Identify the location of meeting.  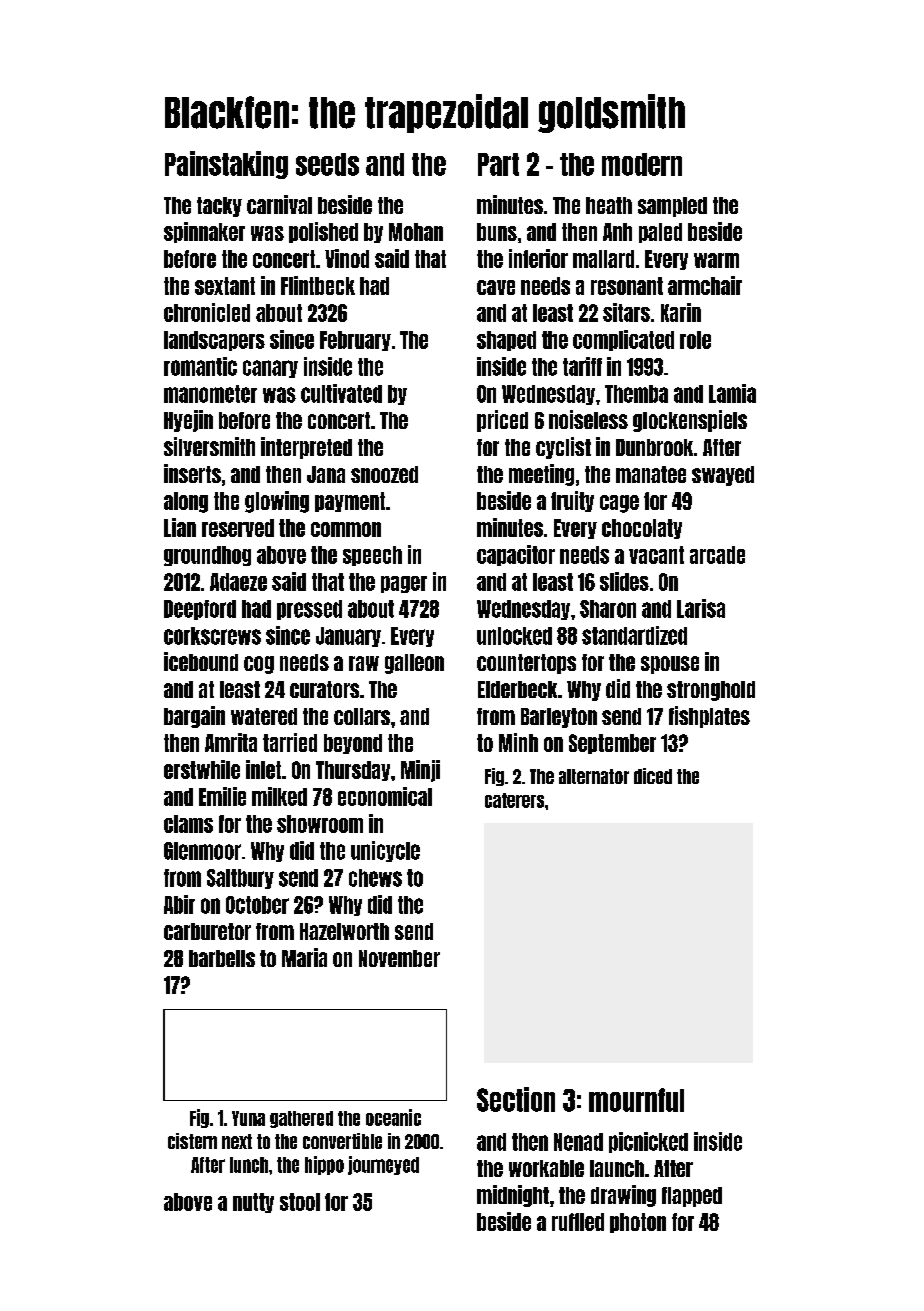
(541, 475).
